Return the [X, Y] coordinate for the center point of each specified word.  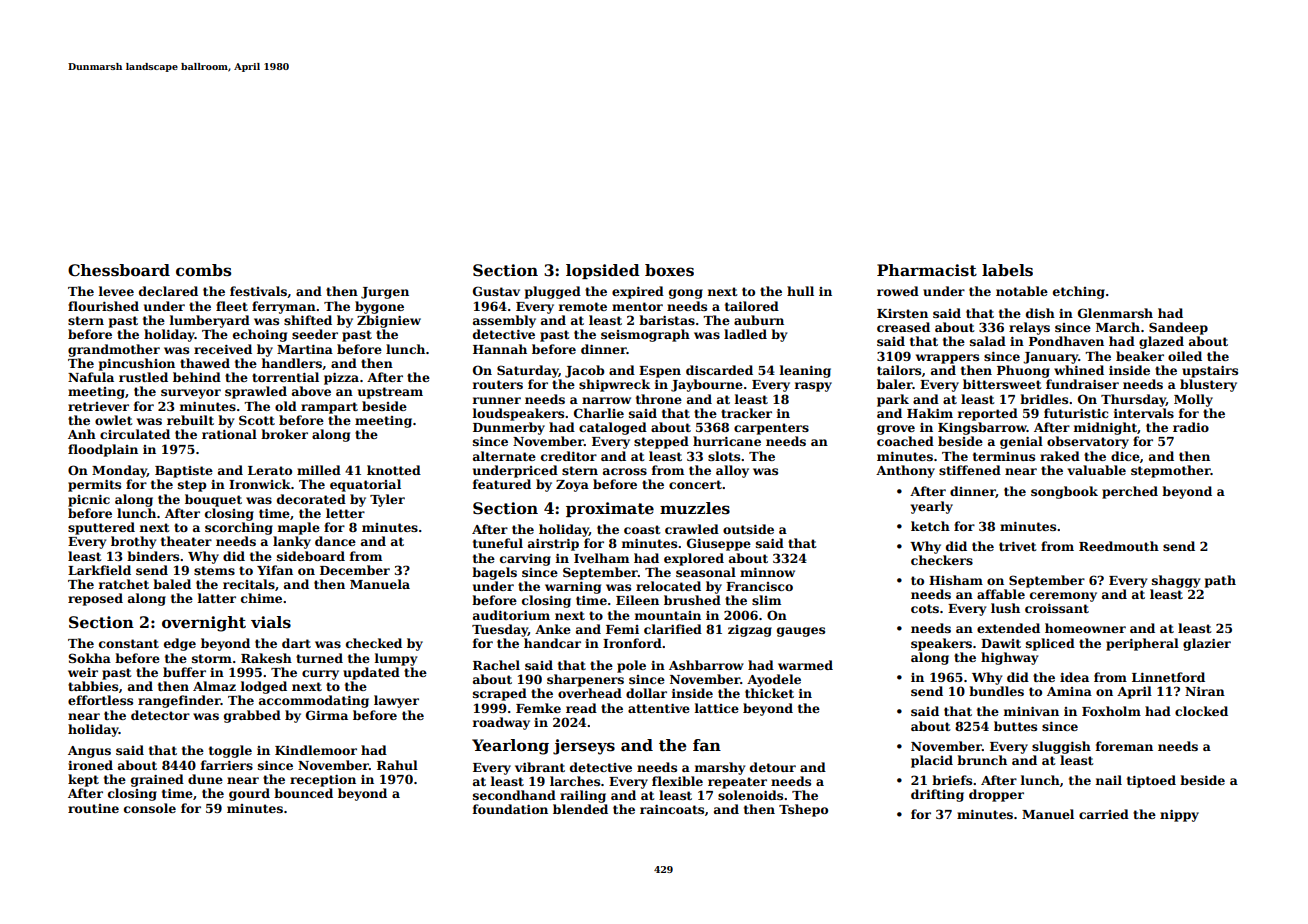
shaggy [1176, 581]
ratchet [124, 584]
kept [83, 780]
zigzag [750, 631]
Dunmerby [509, 428]
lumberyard [210, 321]
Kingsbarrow [982, 428]
